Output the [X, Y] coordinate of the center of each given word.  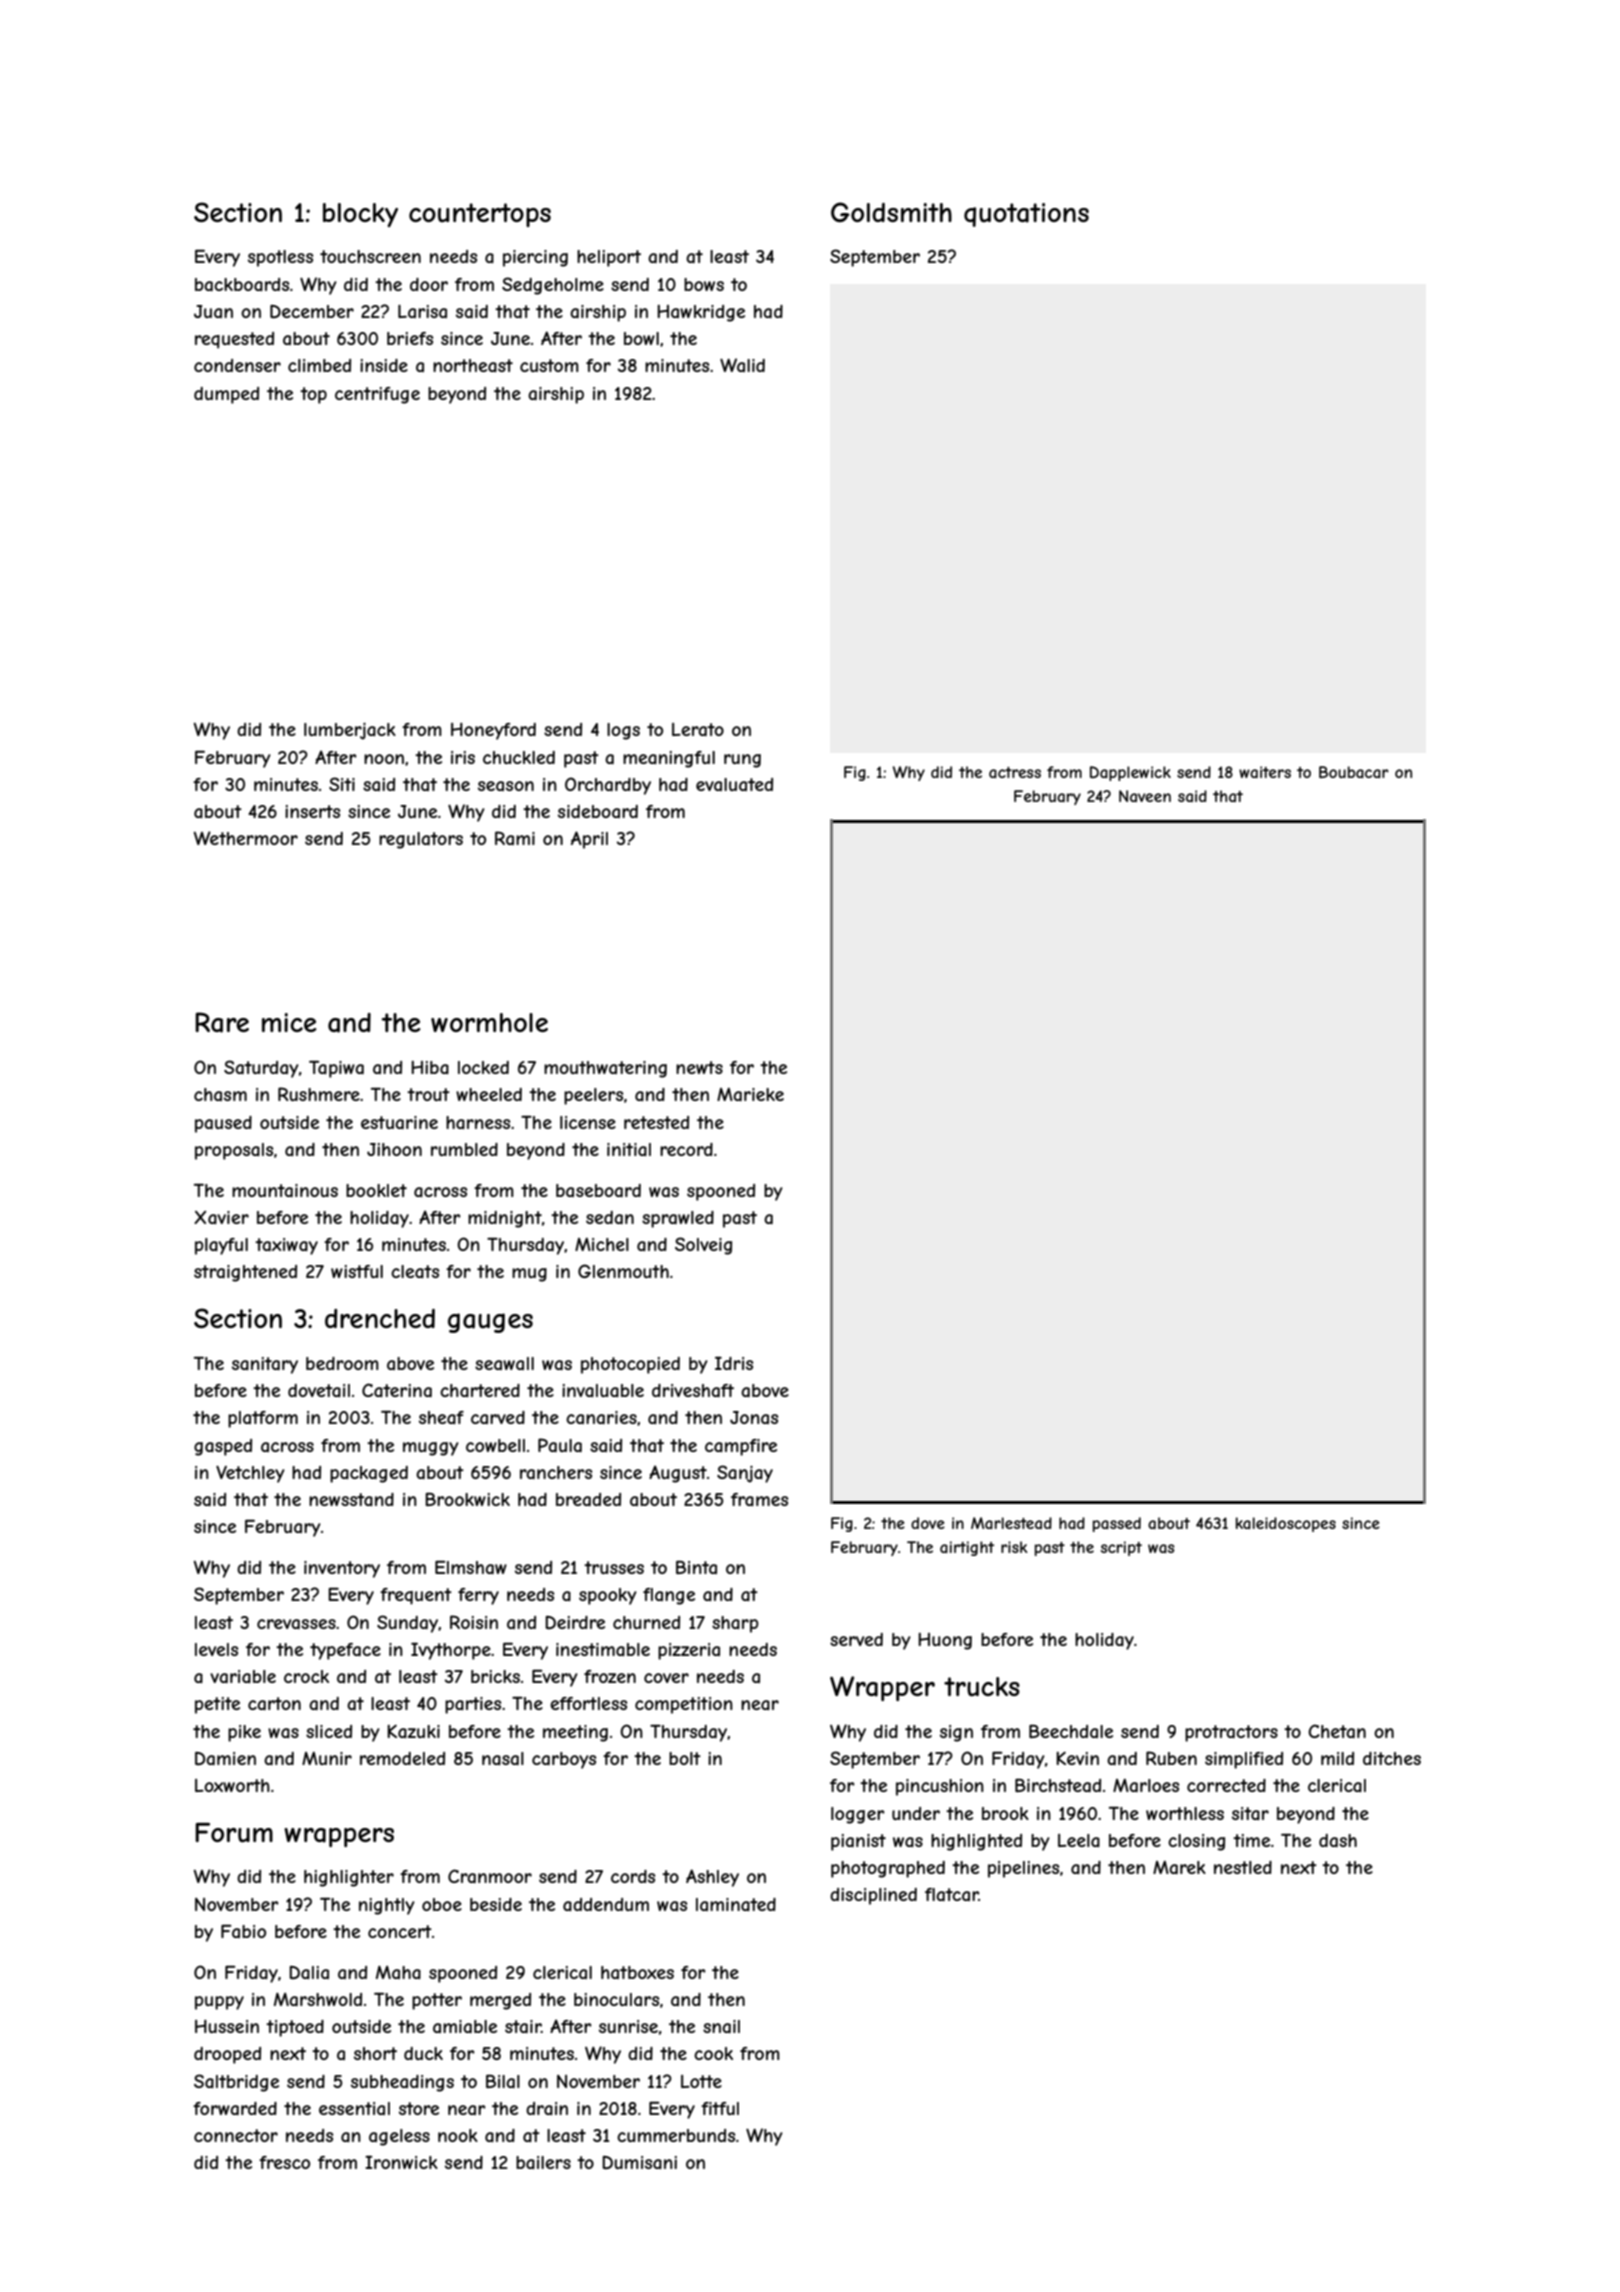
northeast [473, 365]
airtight [967, 1548]
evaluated [734, 784]
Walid [742, 365]
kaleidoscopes [1286, 1524]
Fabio [243, 1931]
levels [216, 1649]
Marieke [750, 1094]
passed [1117, 1524]
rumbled [464, 1149]
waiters [1265, 772]
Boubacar [1354, 772]
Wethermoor [246, 838]
